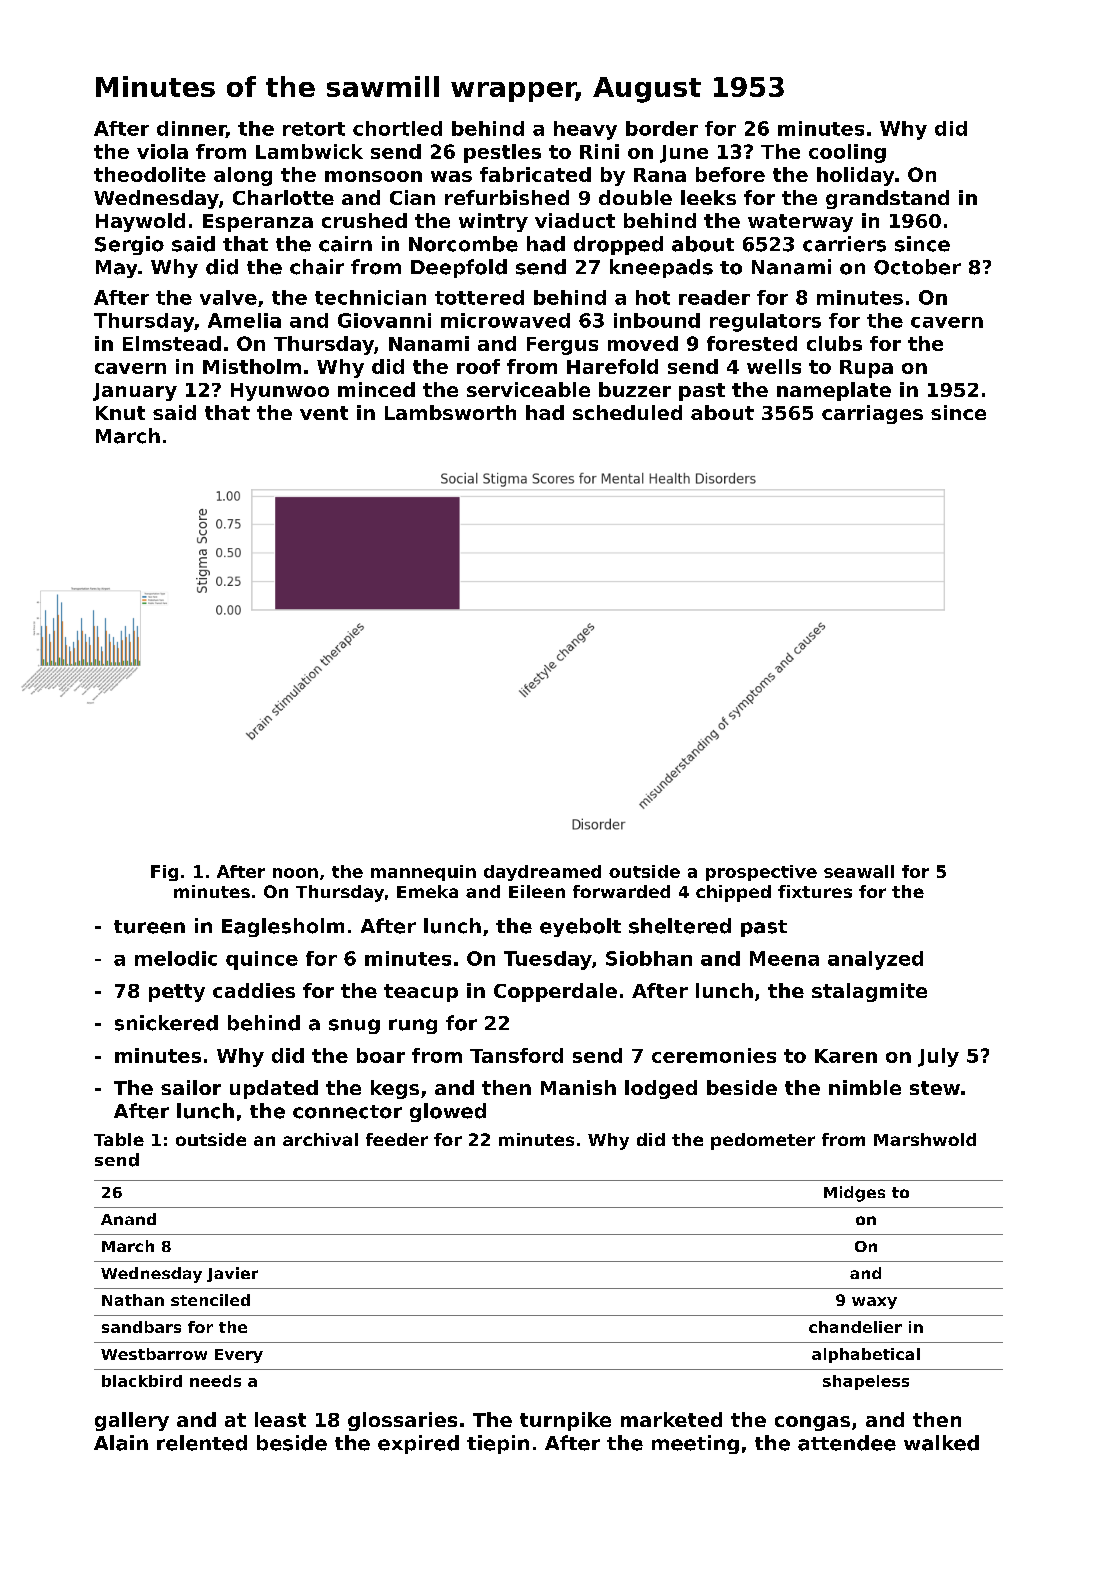 This image has height=1589, width=1097. Describe the element at coordinates (565, 1421) in the image. I see `turnpike` at that location.
